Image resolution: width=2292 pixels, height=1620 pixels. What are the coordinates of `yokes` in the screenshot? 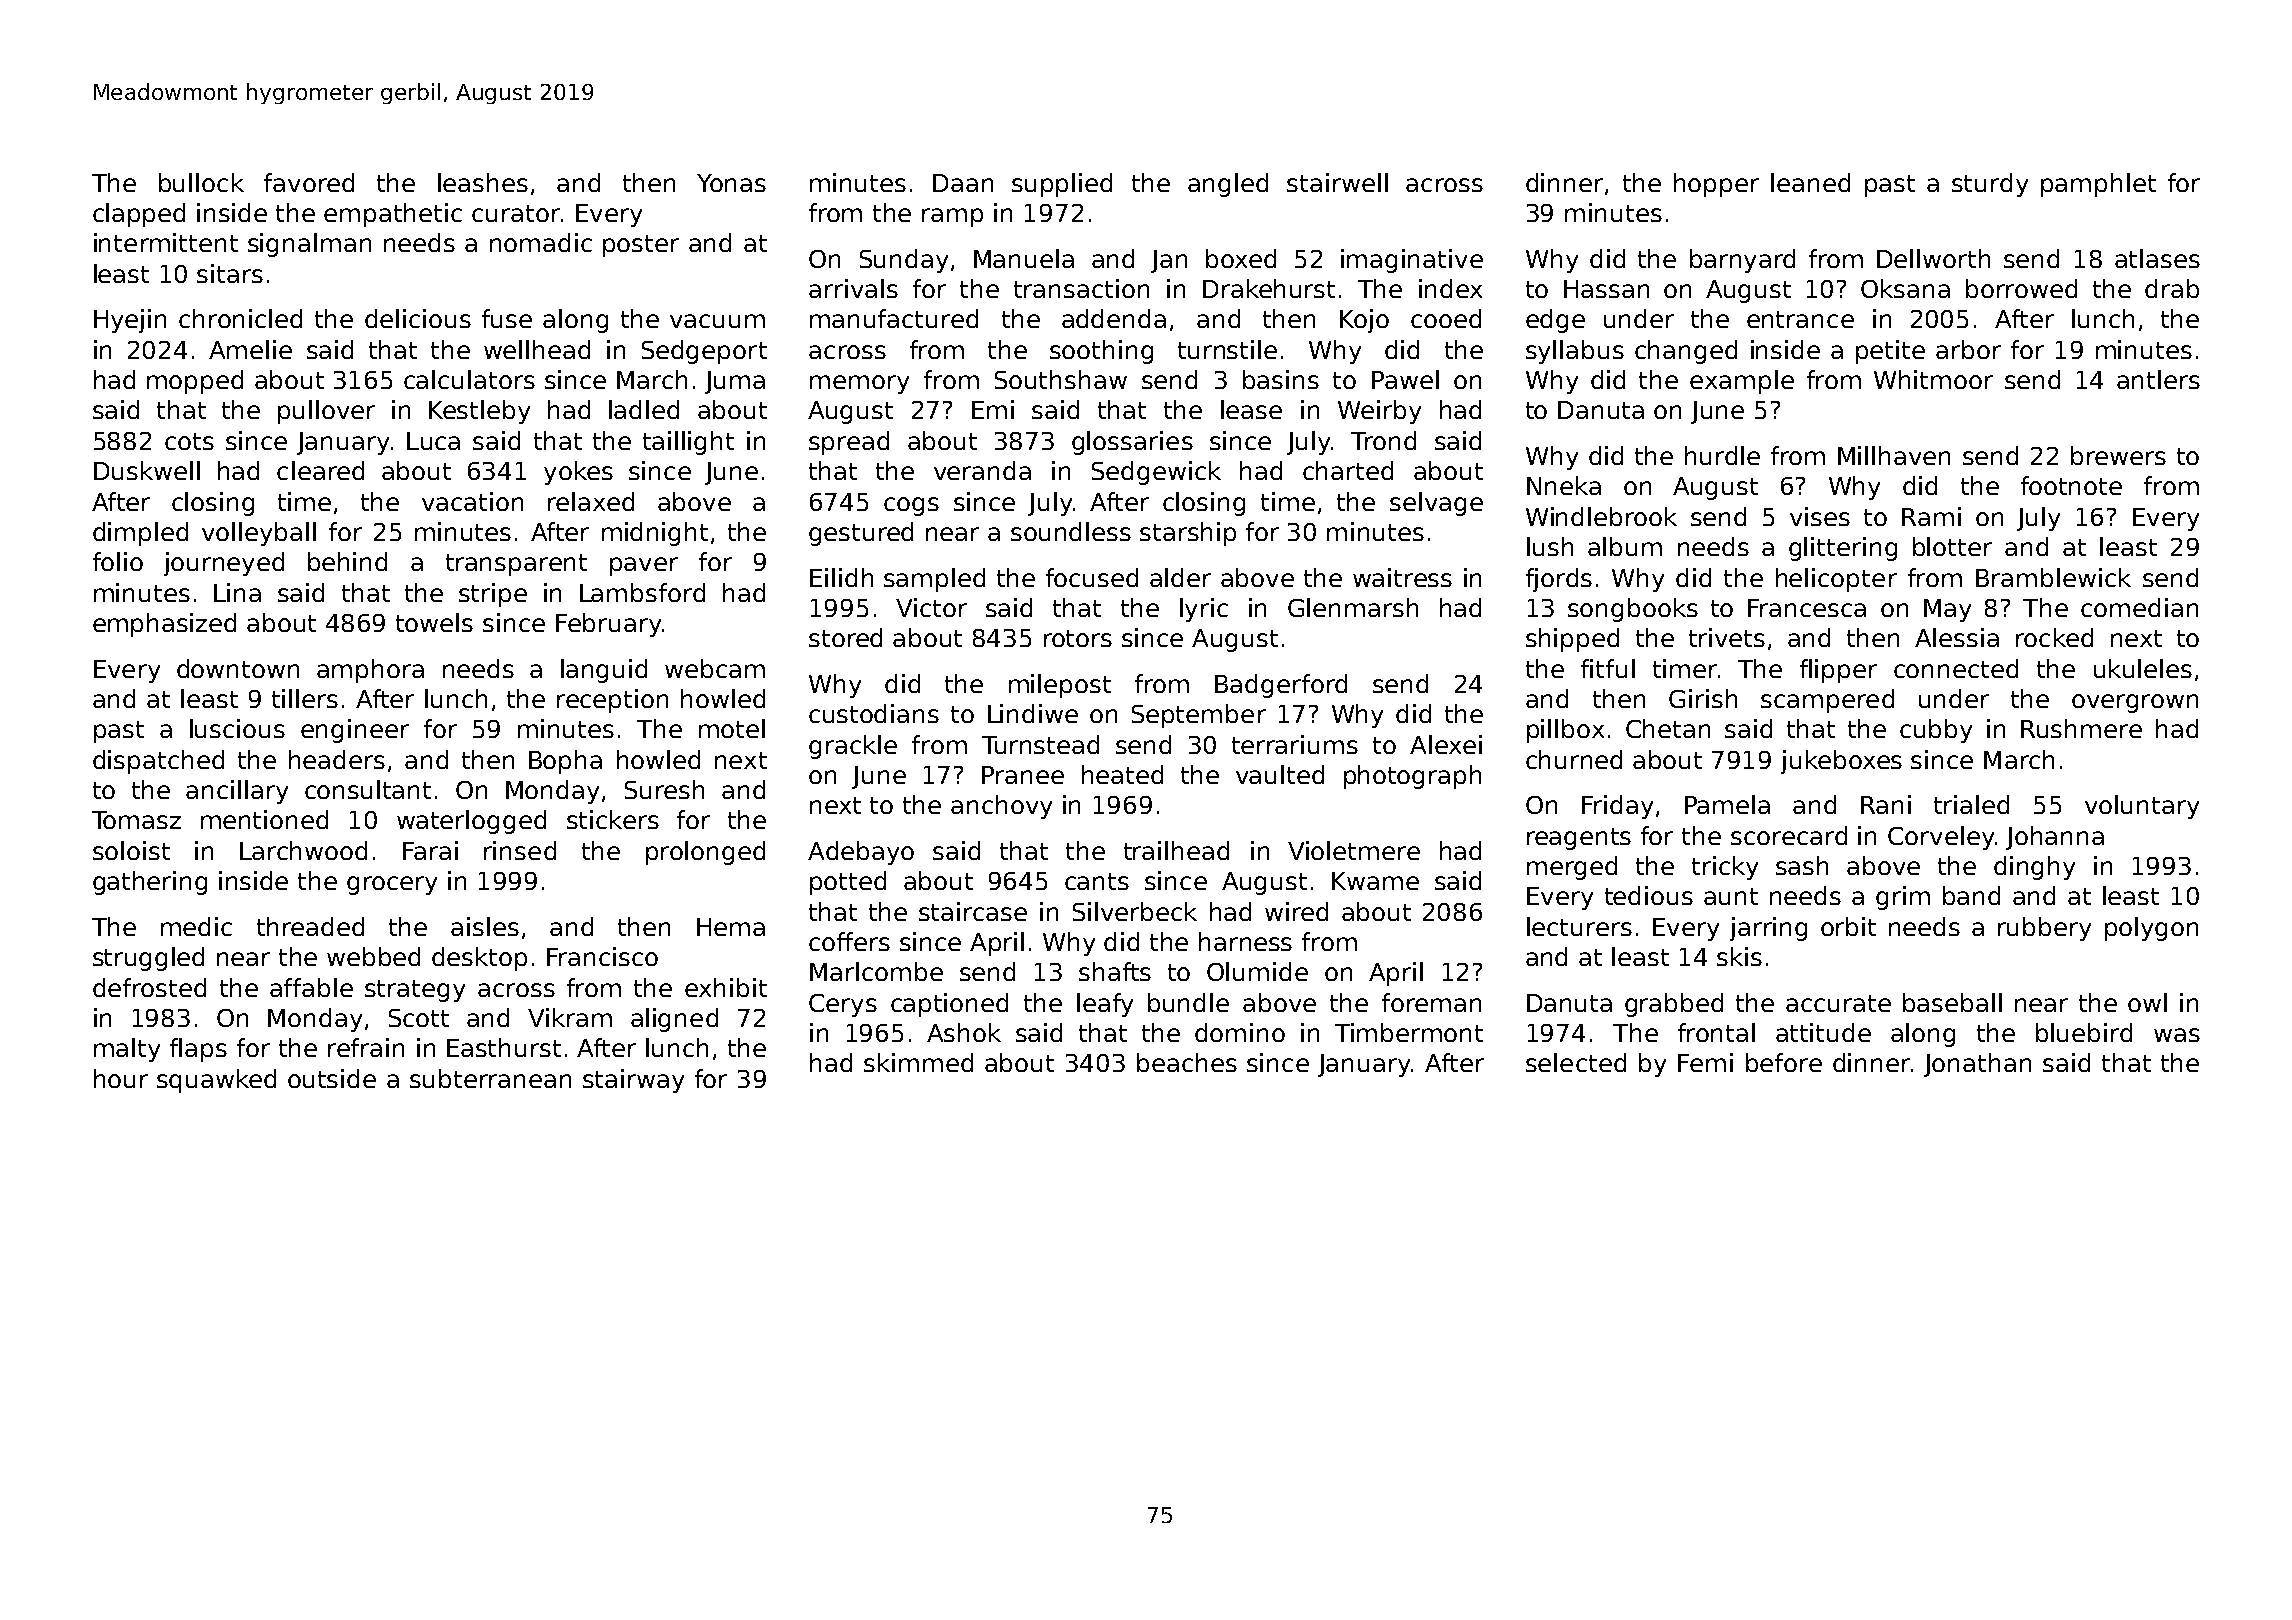 It's located at (578, 473).
